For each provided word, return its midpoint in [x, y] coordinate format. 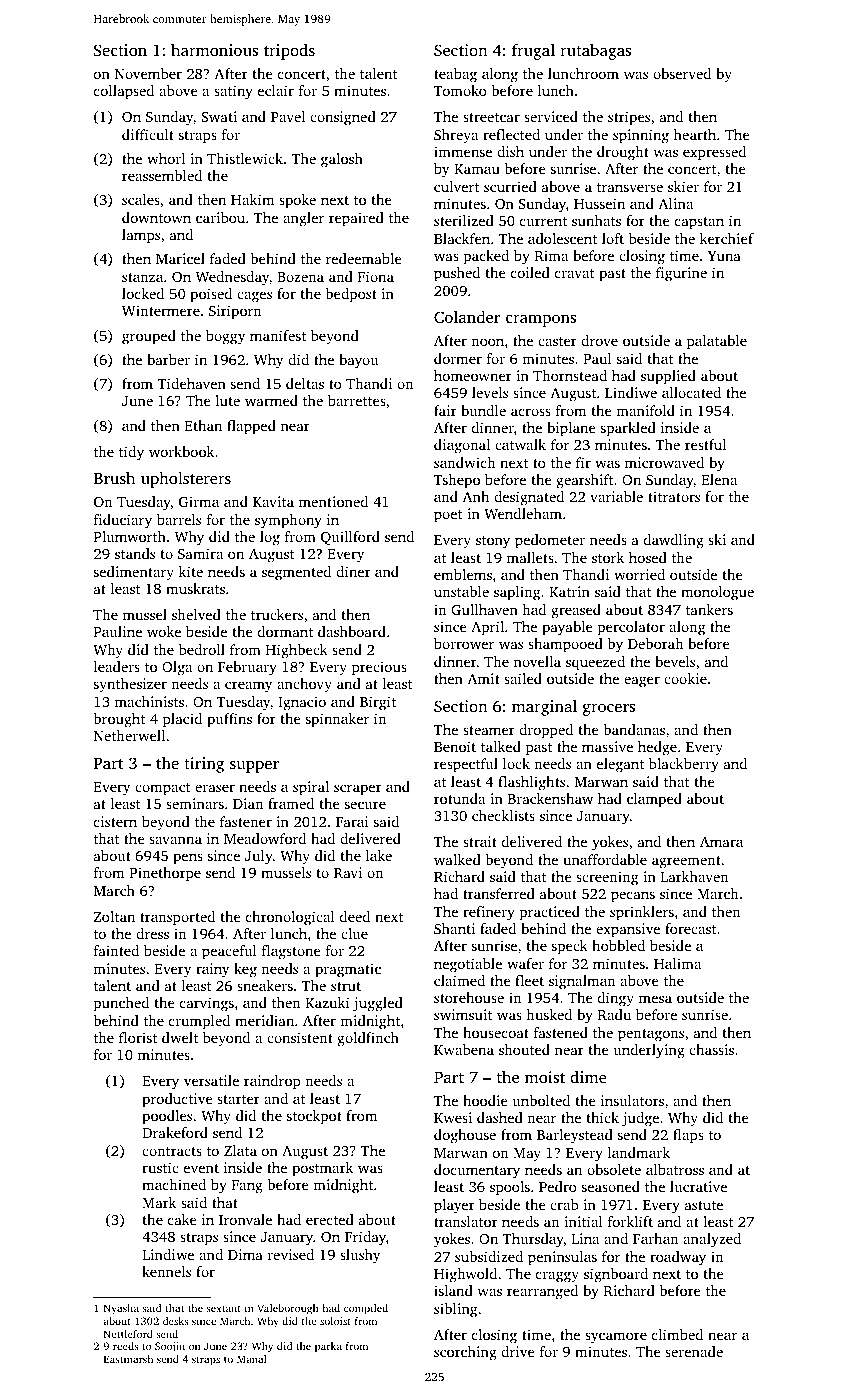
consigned [343, 118]
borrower [464, 643]
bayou [358, 361]
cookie [685, 678]
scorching [465, 1353]
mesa [655, 999]
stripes [629, 118]
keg [245, 970]
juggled [378, 1004]
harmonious [214, 49]
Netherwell [129, 735]
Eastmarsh [128, 1359]
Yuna [724, 256]
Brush [114, 477]
